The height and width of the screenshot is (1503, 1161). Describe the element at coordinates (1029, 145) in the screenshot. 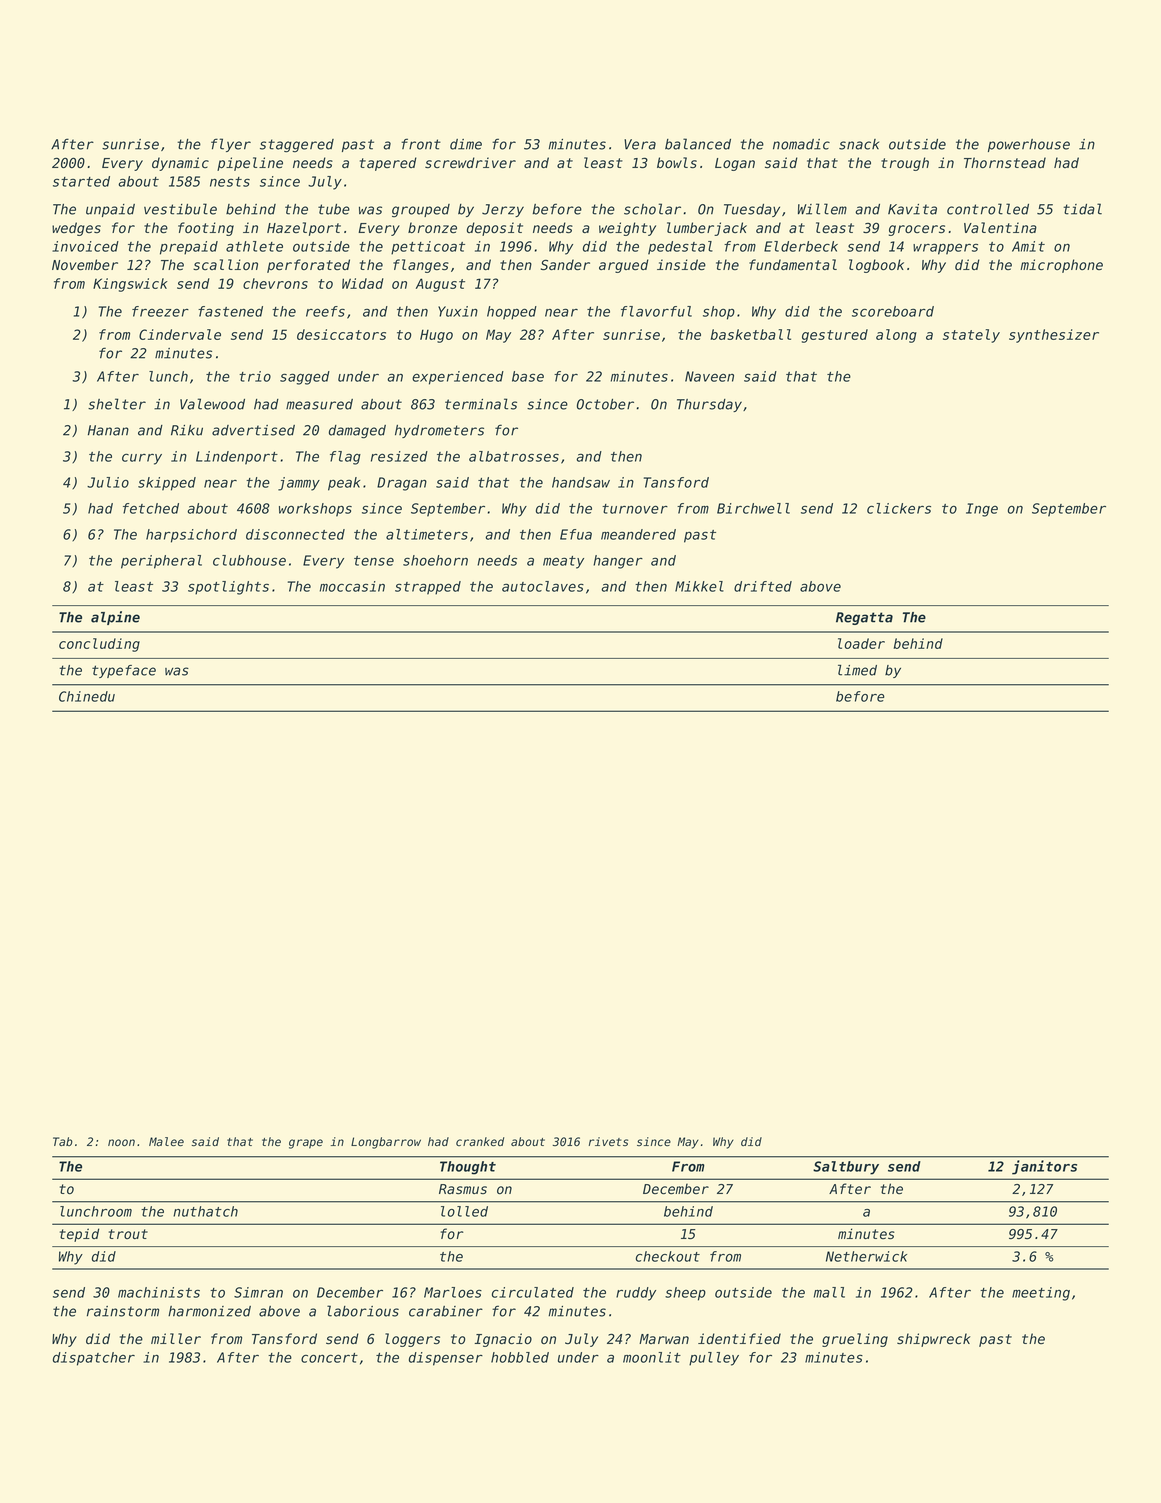

I see `powerhouse` at that location.
